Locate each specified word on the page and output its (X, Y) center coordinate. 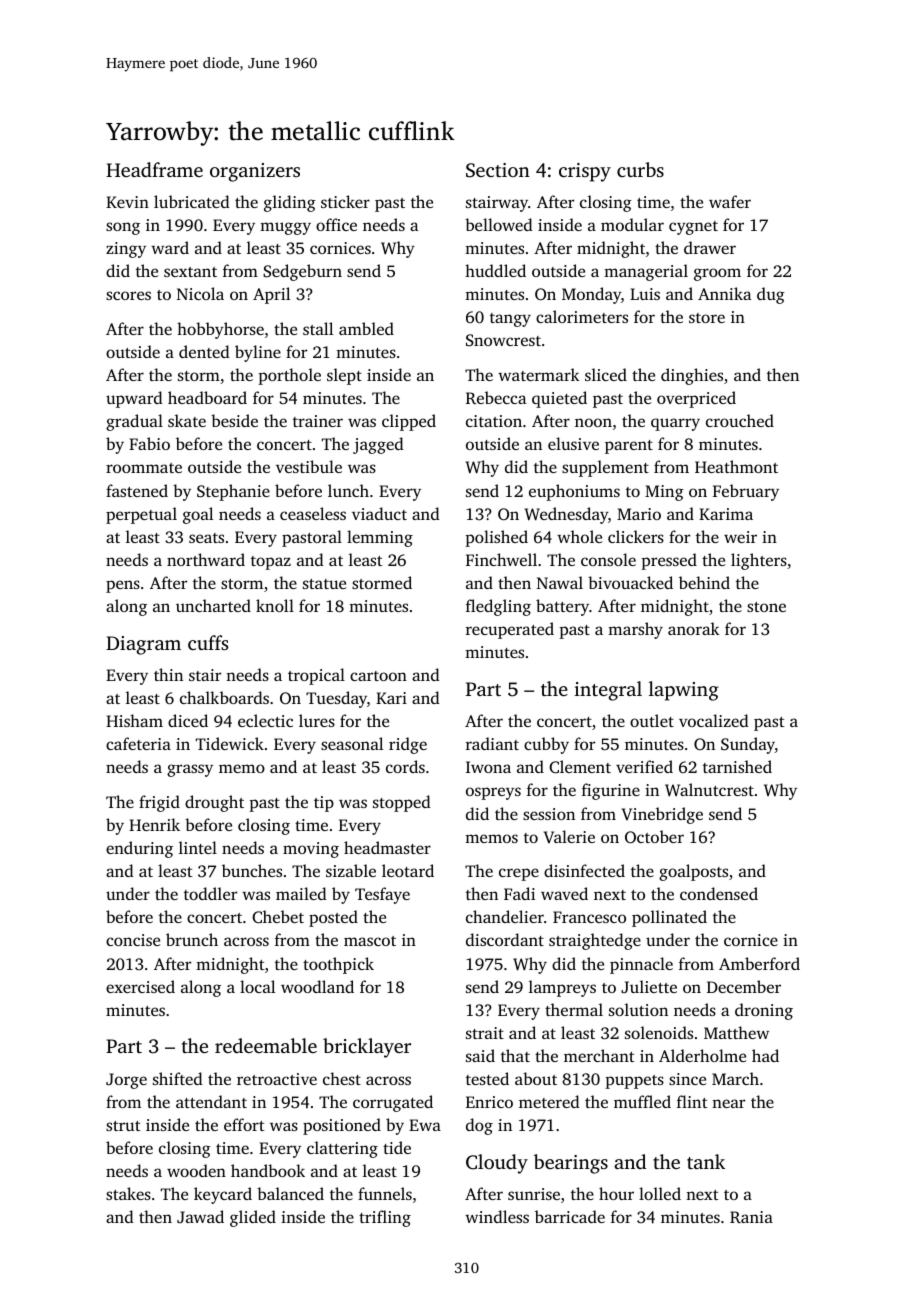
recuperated (510, 630)
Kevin (127, 202)
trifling (385, 1218)
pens (123, 586)
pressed (669, 561)
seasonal (352, 743)
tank (706, 1161)
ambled (366, 328)
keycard (223, 1195)
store (707, 318)
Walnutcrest (709, 790)
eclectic (265, 720)
